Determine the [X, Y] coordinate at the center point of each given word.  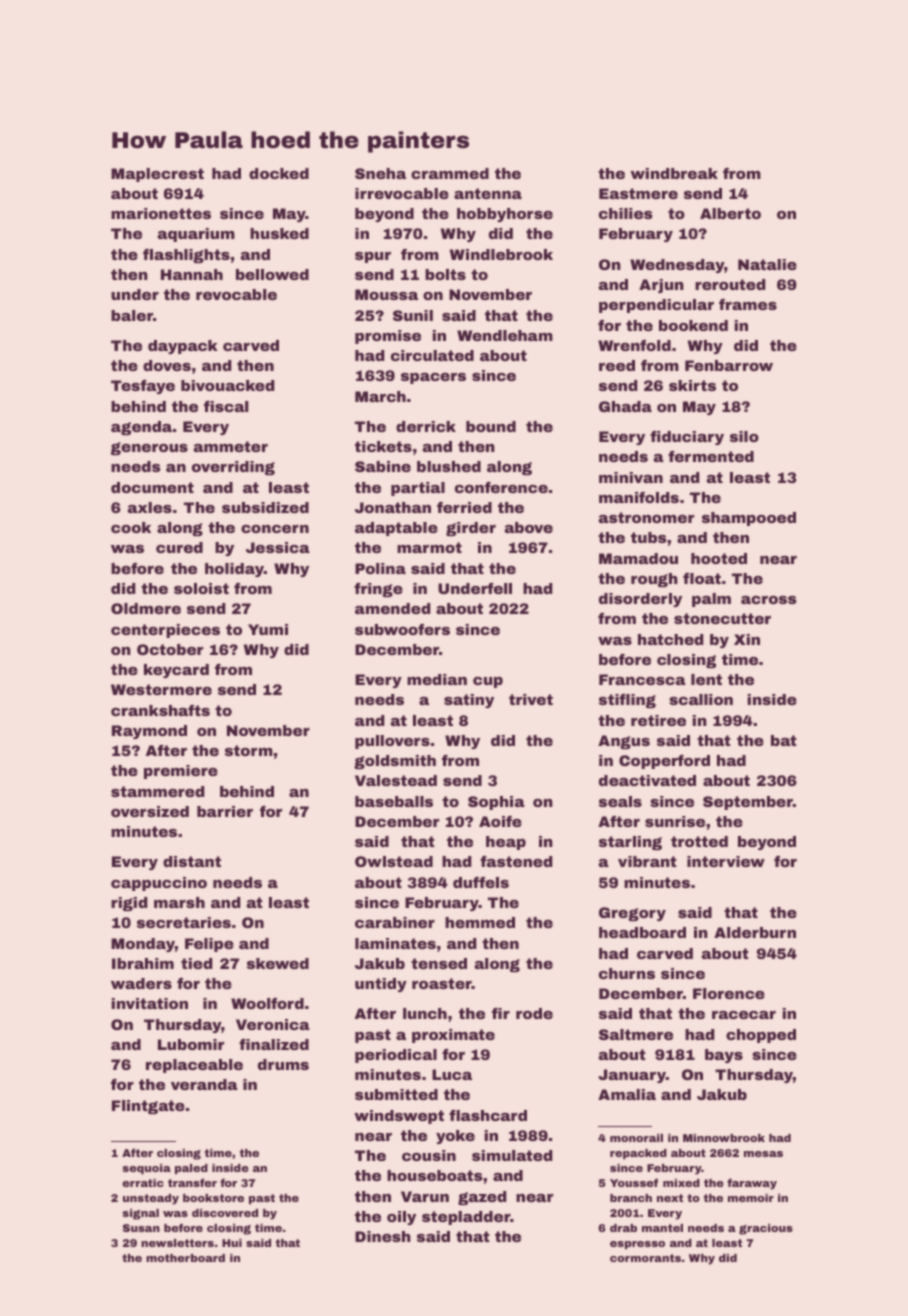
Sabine [383, 466]
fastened [516, 861]
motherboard [185, 1258]
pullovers [392, 742]
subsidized [265, 507]
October [170, 649]
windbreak [674, 173]
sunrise [675, 821]
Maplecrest [157, 175]
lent [706, 679]
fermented [711, 456]
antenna [488, 193]
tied [196, 963]
